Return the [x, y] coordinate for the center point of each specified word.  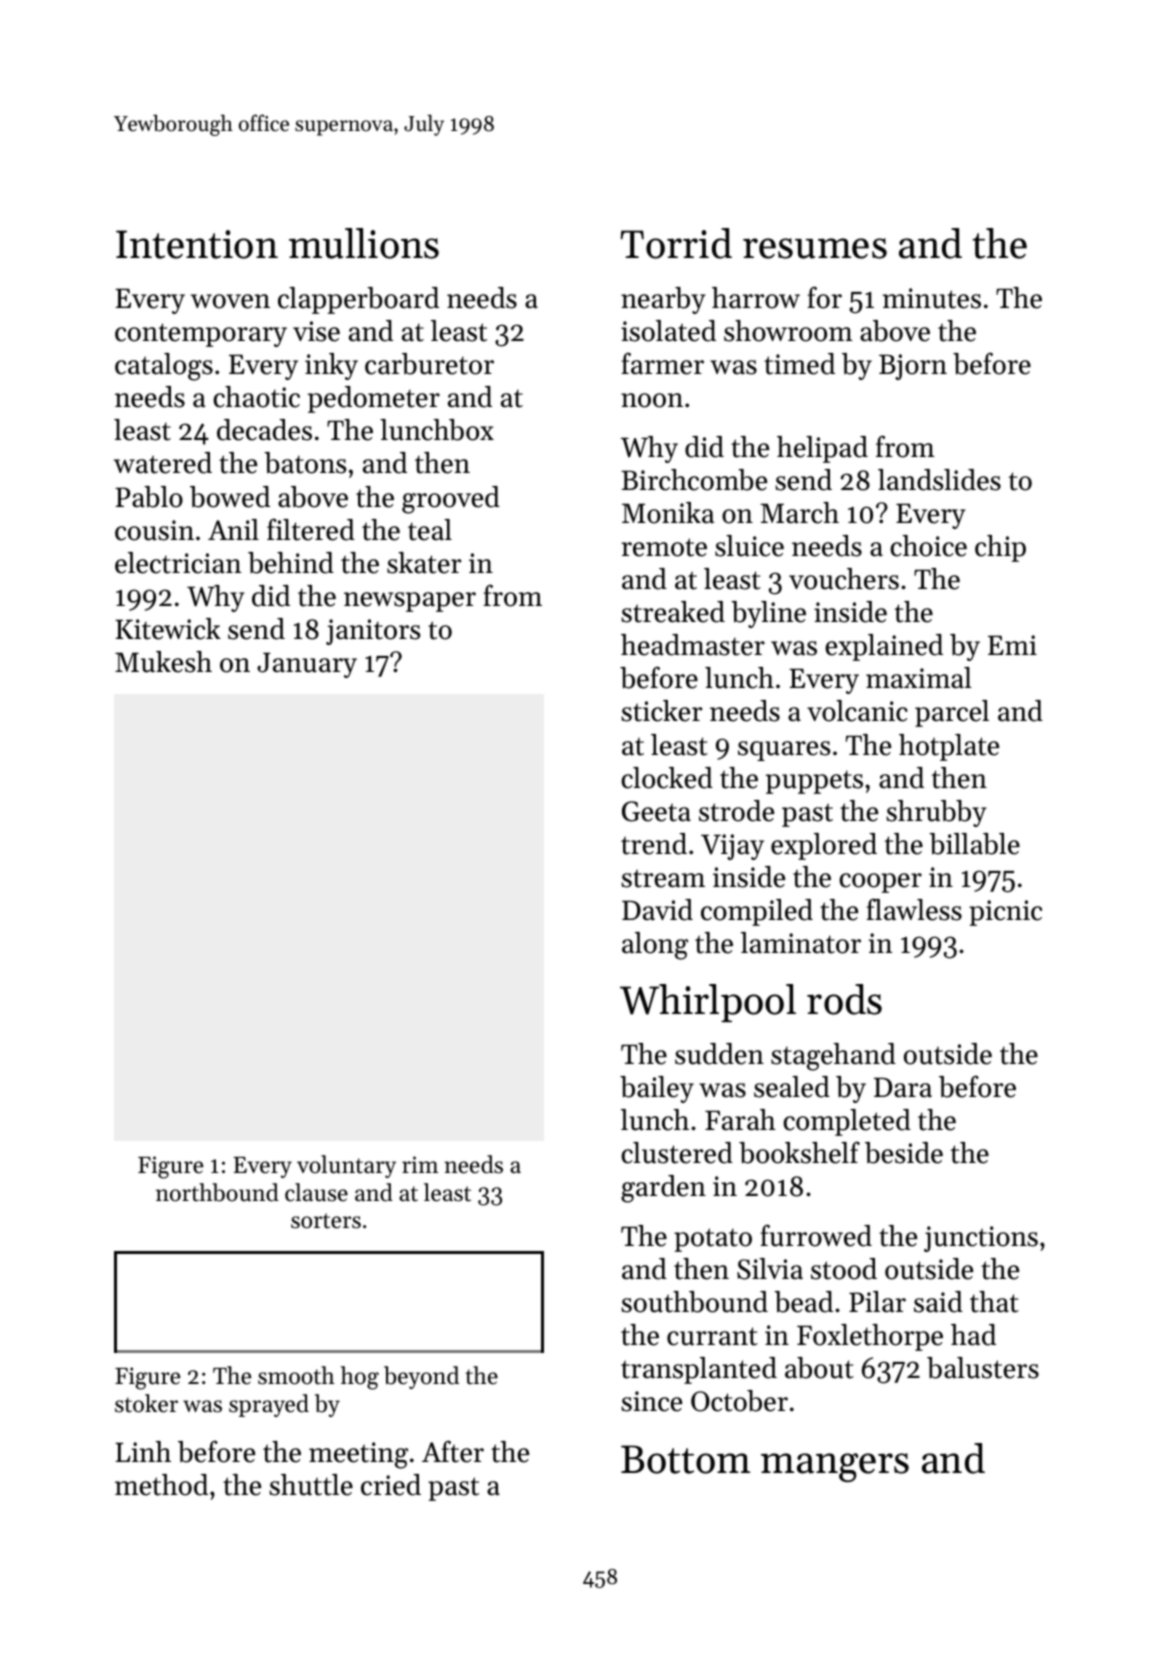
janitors [373, 632]
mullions [364, 243]
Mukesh [163, 662]
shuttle [311, 1485]
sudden [719, 1054]
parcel [952, 713]
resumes [815, 248]
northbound [217, 1192]
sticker [661, 711]
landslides [939, 480]
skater [424, 563]
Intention [197, 244]
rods [844, 999]
